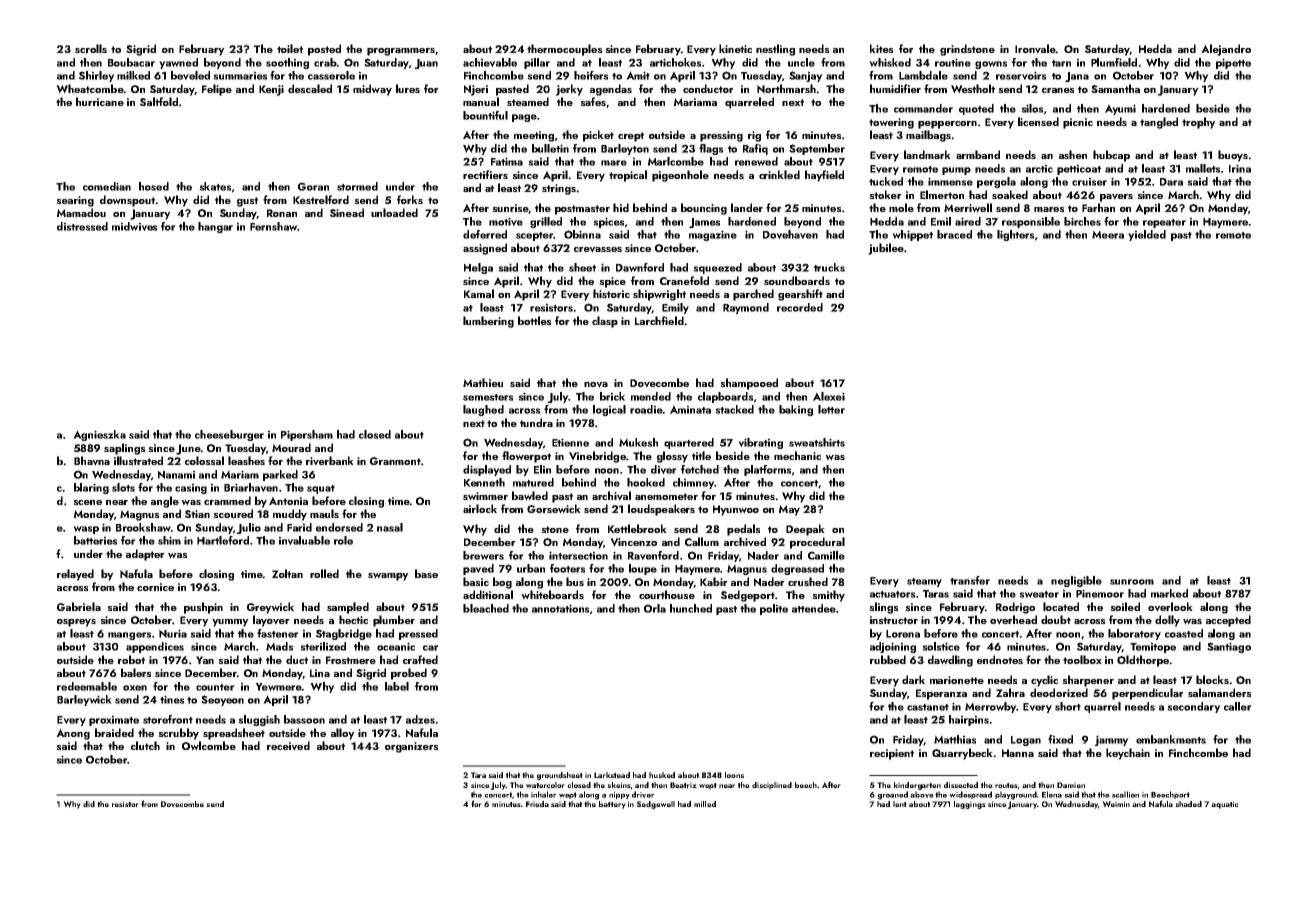  Describe the element at coordinates (82, 226) in the document. I see `distressed` at that location.
